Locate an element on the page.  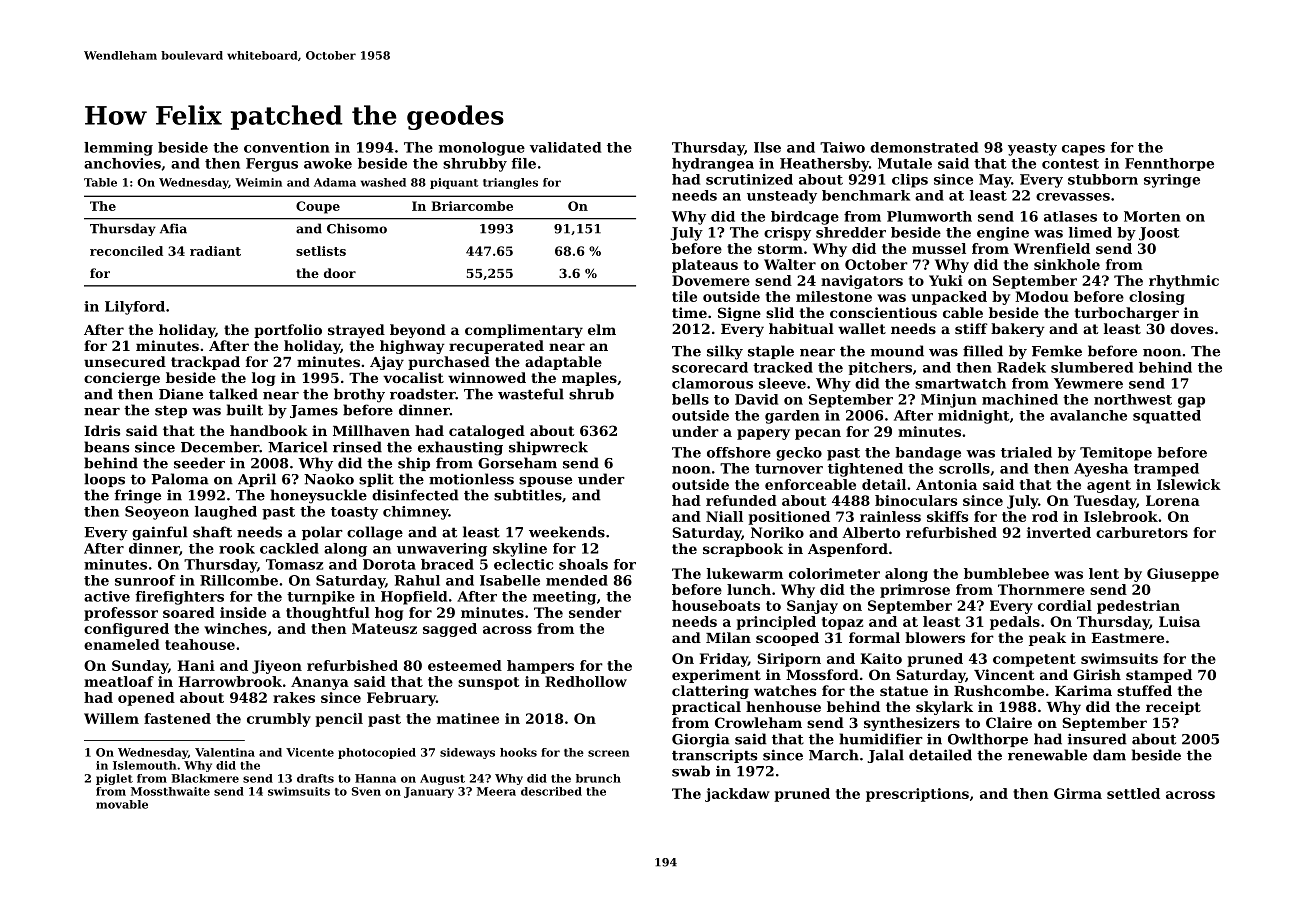
Girish is located at coordinates (1097, 674).
